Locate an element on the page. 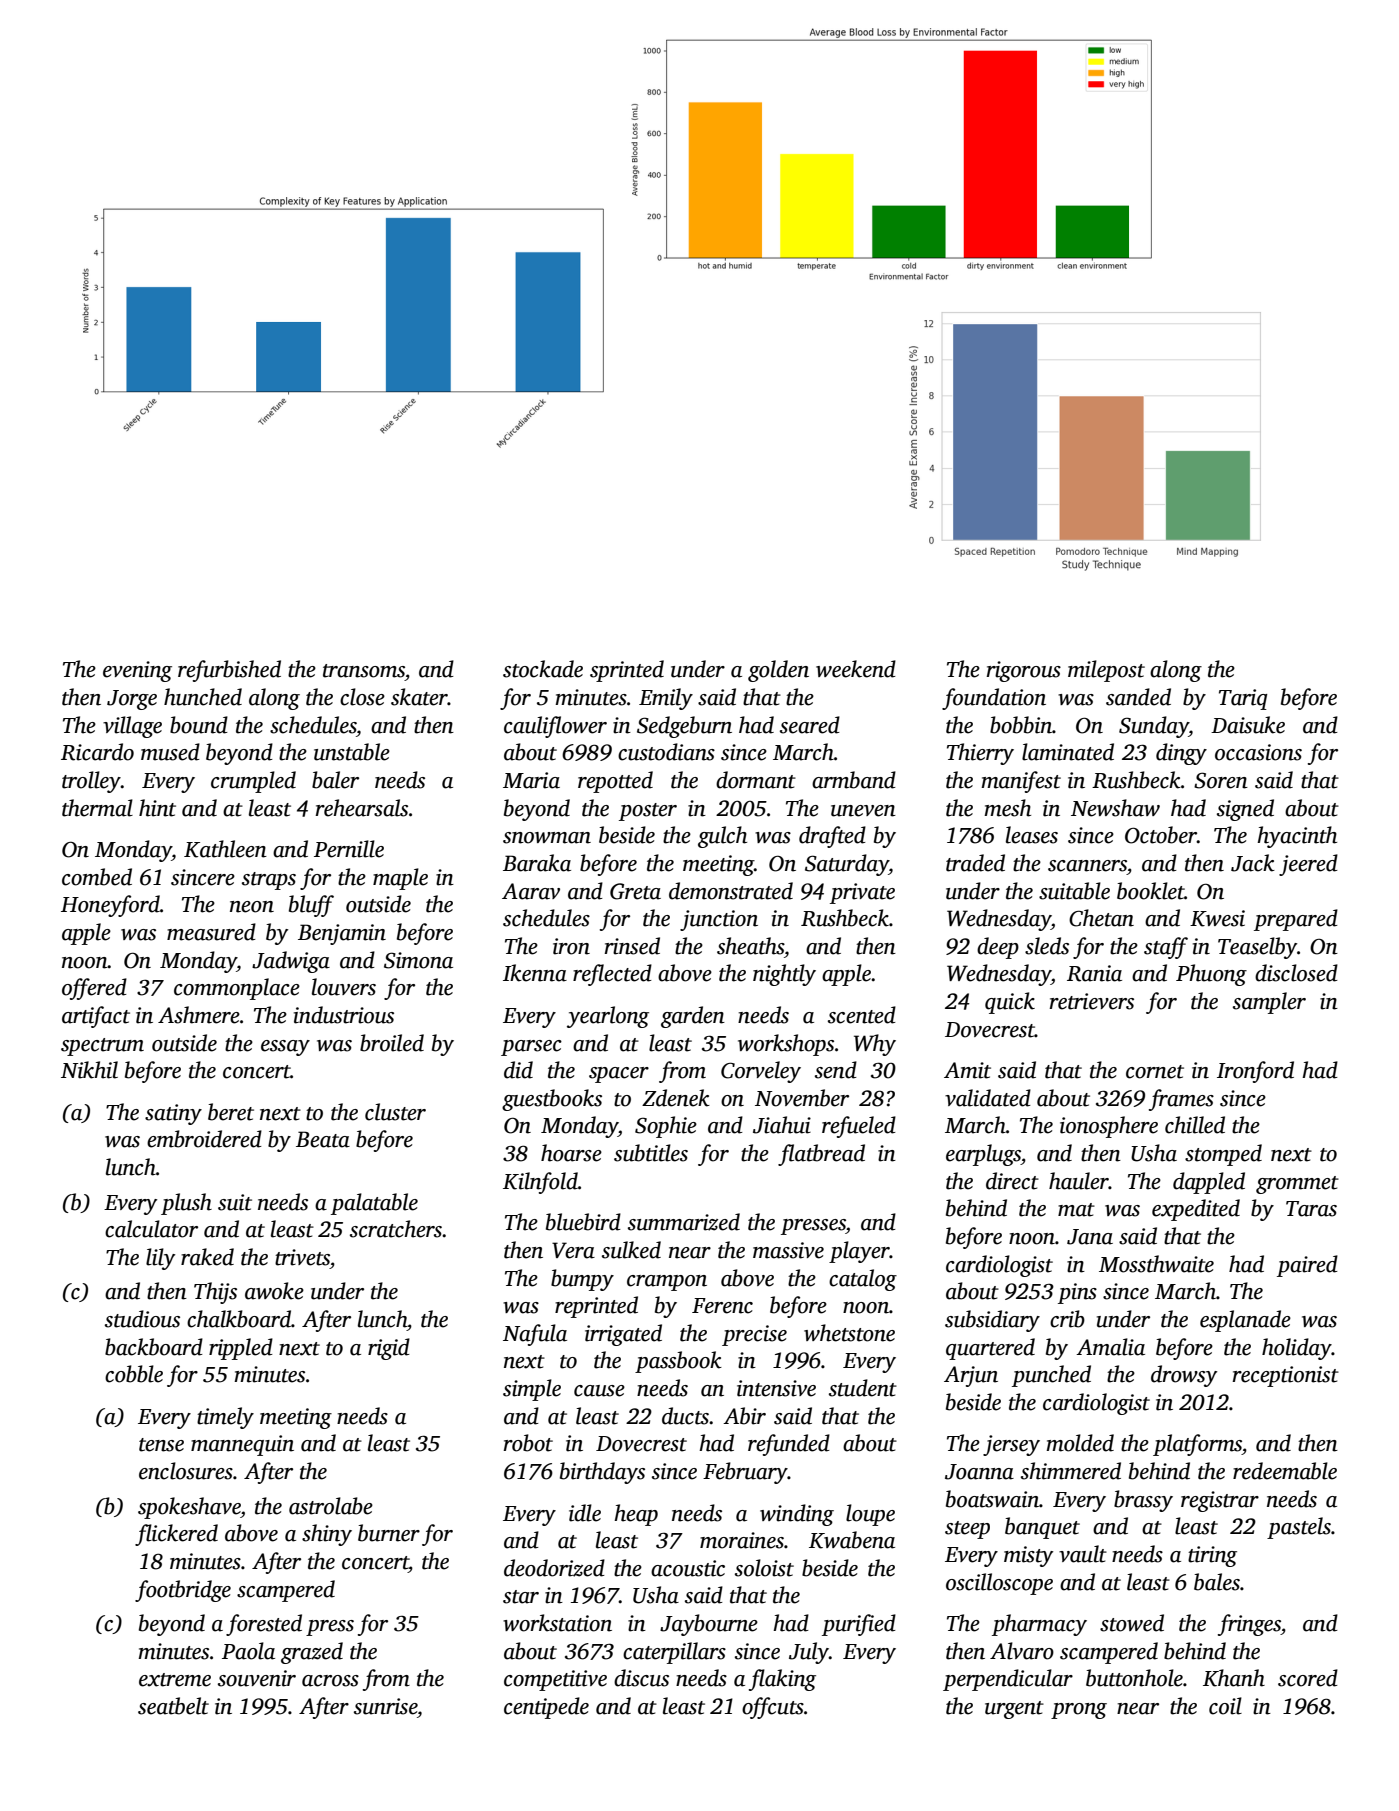 The height and width of the page is (1811, 1399). extreme is located at coordinates (175, 1680).
